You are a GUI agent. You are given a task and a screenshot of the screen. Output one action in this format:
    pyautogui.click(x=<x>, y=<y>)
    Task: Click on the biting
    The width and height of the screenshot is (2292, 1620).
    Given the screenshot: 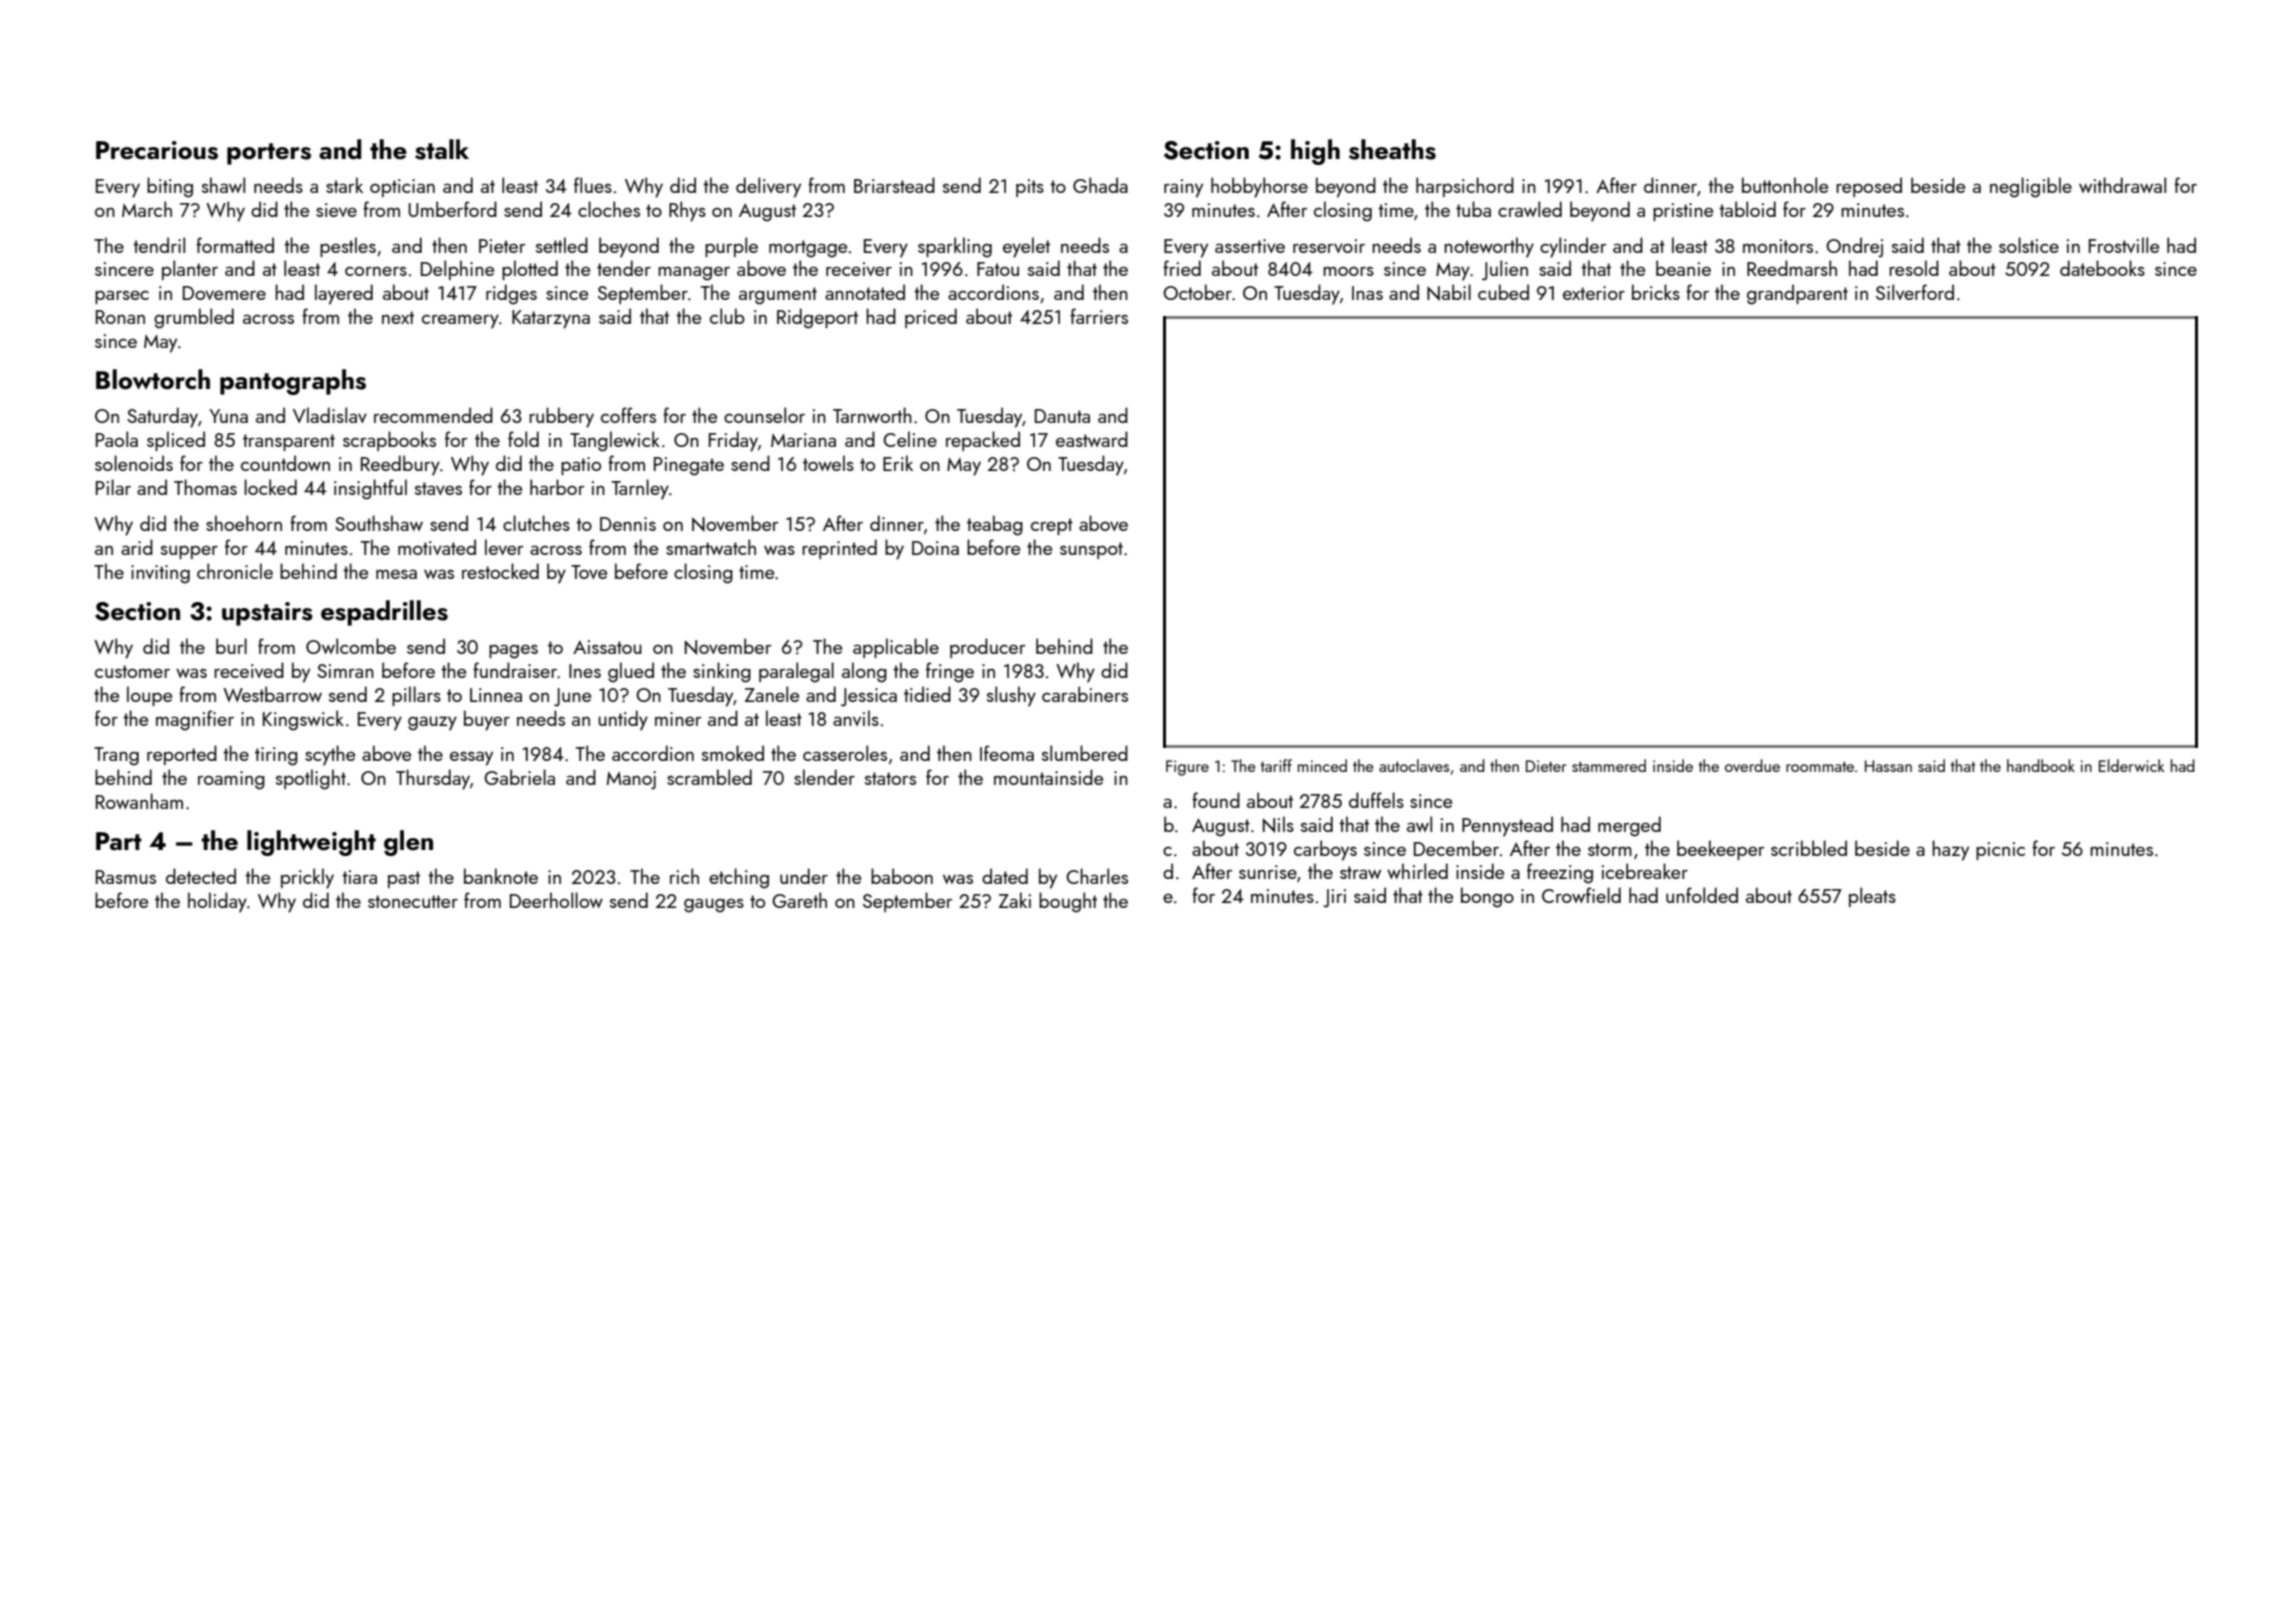 What is the action you would take?
    pyautogui.click(x=170, y=187)
